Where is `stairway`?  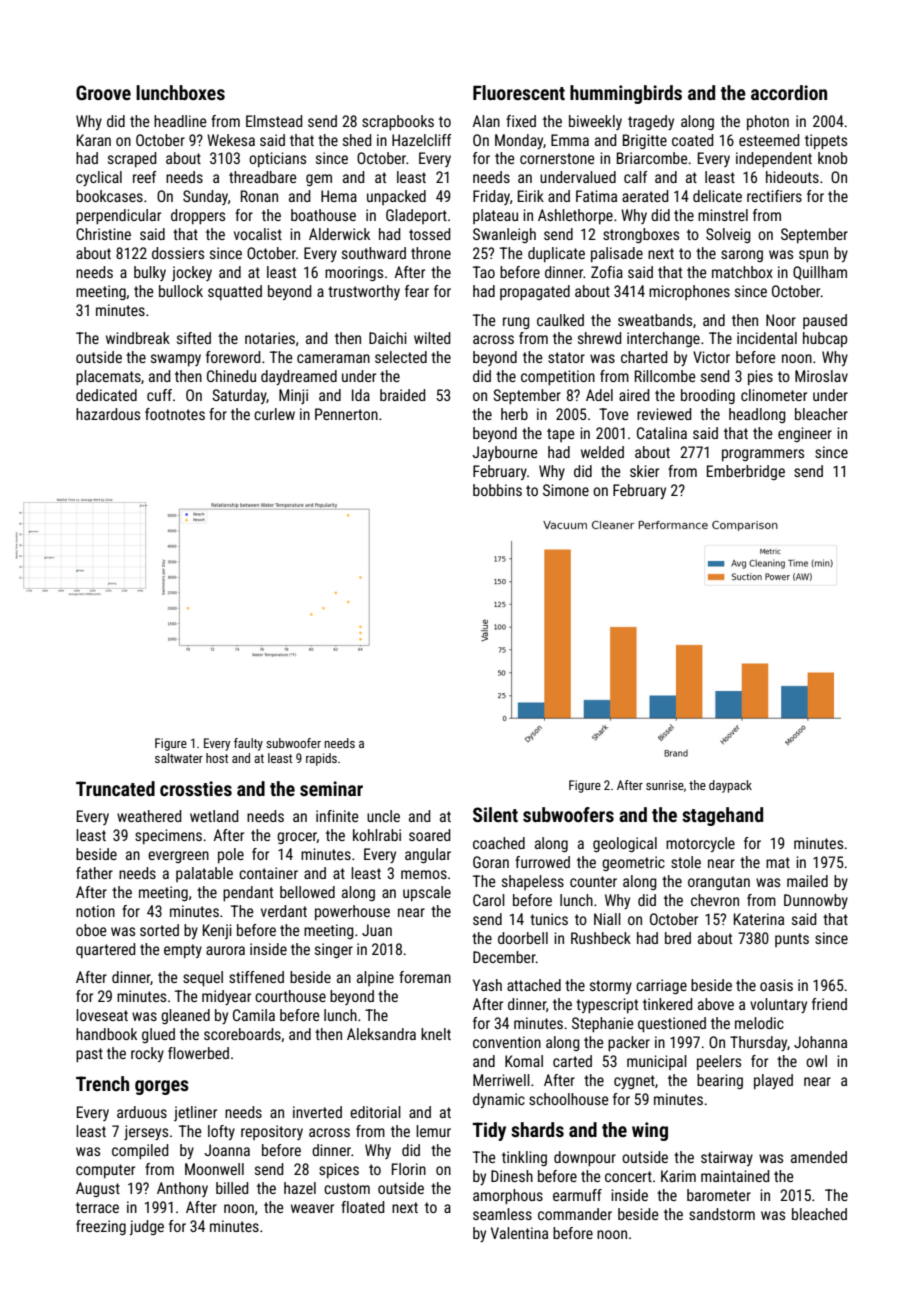
stairway is located at coordinates (727, 1158).
